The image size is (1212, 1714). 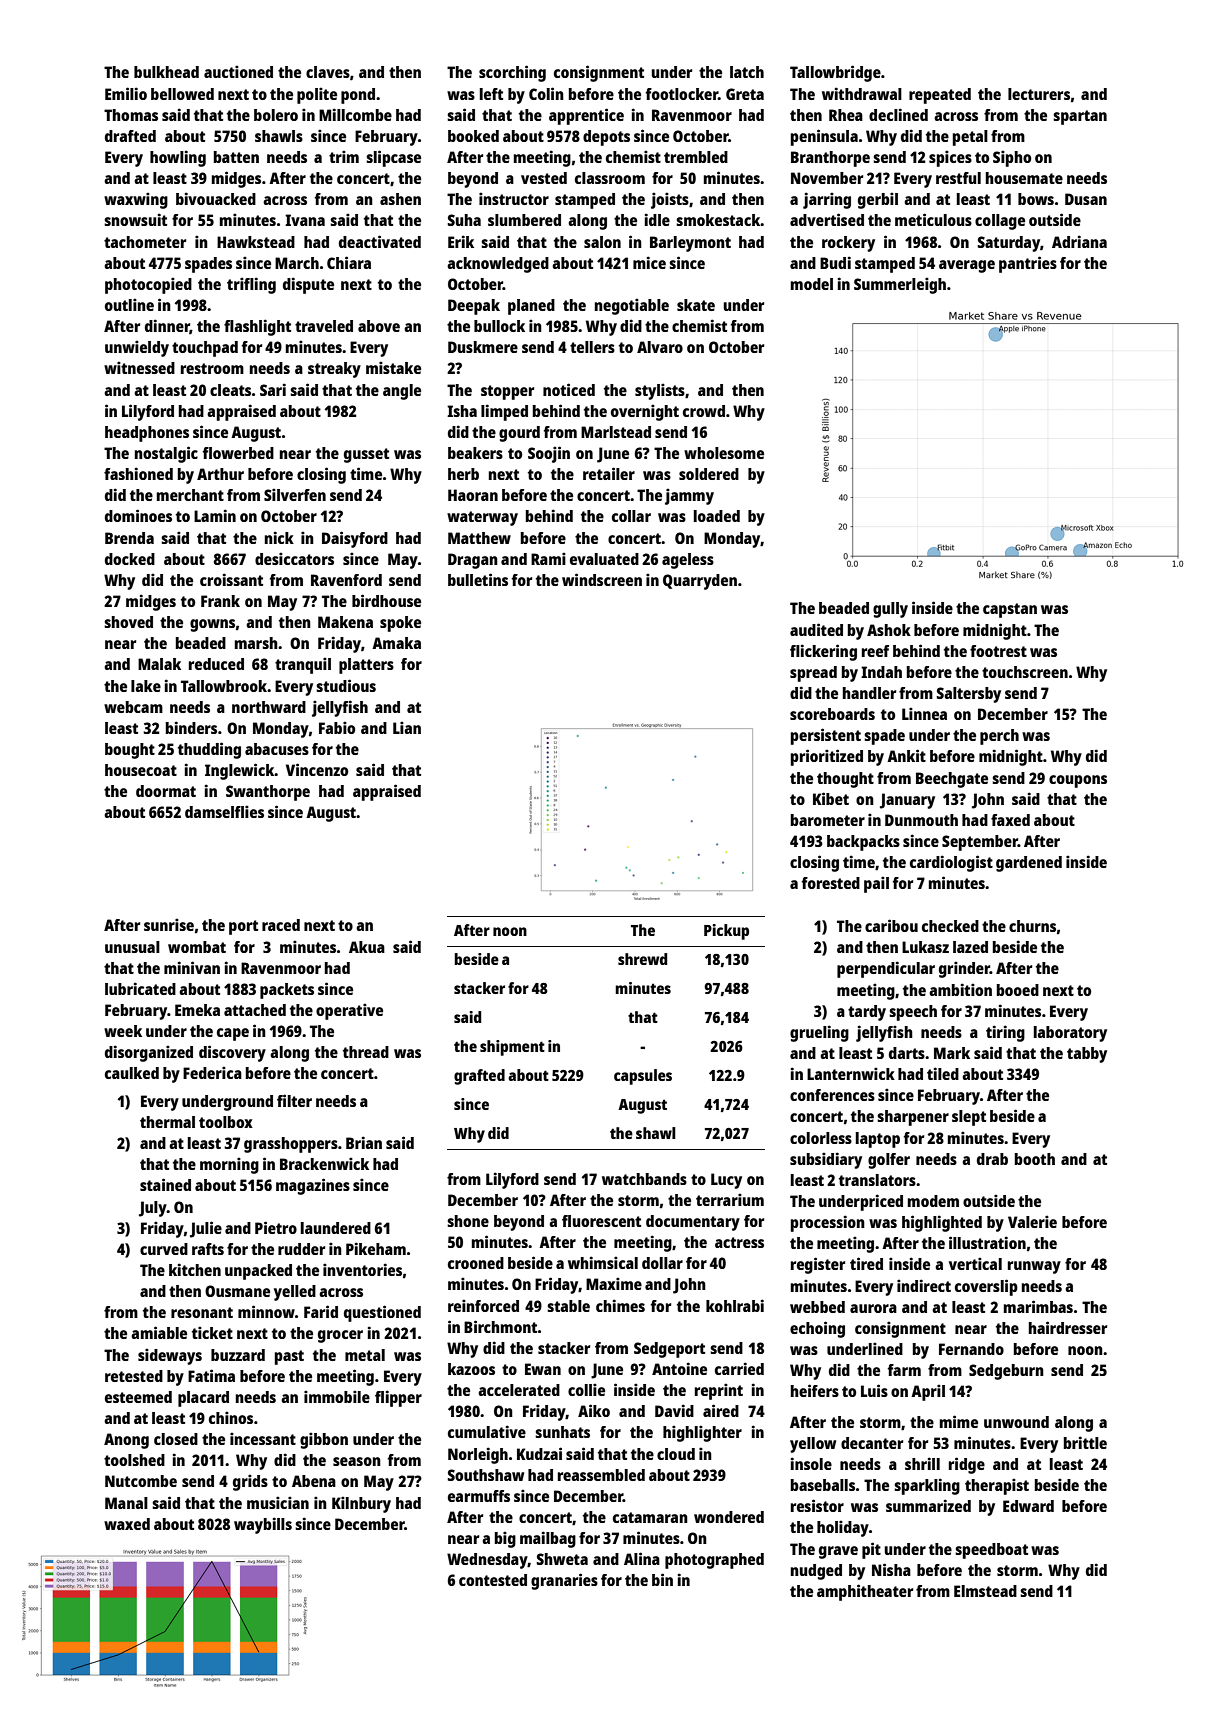 I want to click on Rhea, so click(x=846, y=115).
